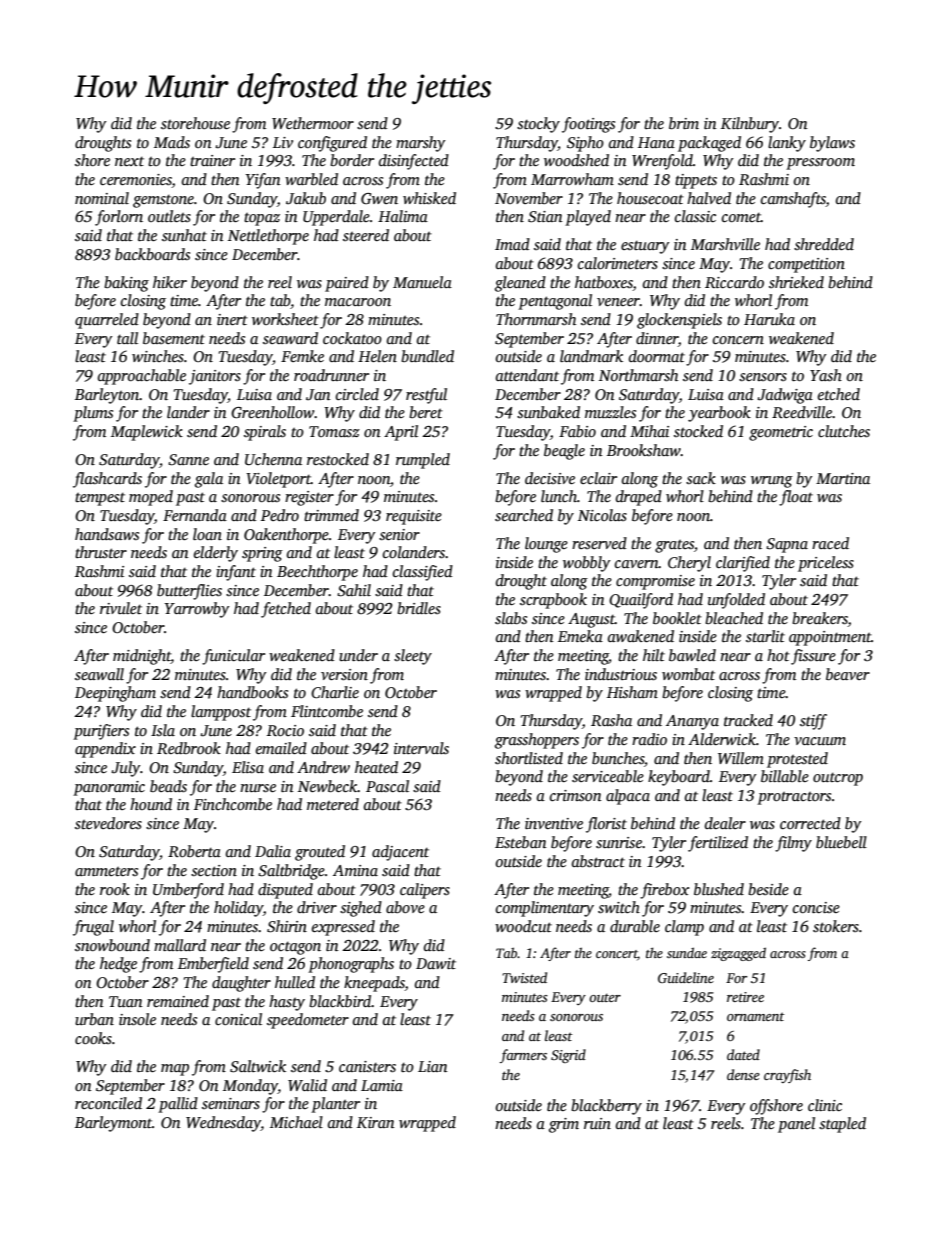 The width and height of the image is (952, 1233). What do you see at coordinates (195, 123) in the image?
I see `storehouse` at bounding box center [195, 123].
